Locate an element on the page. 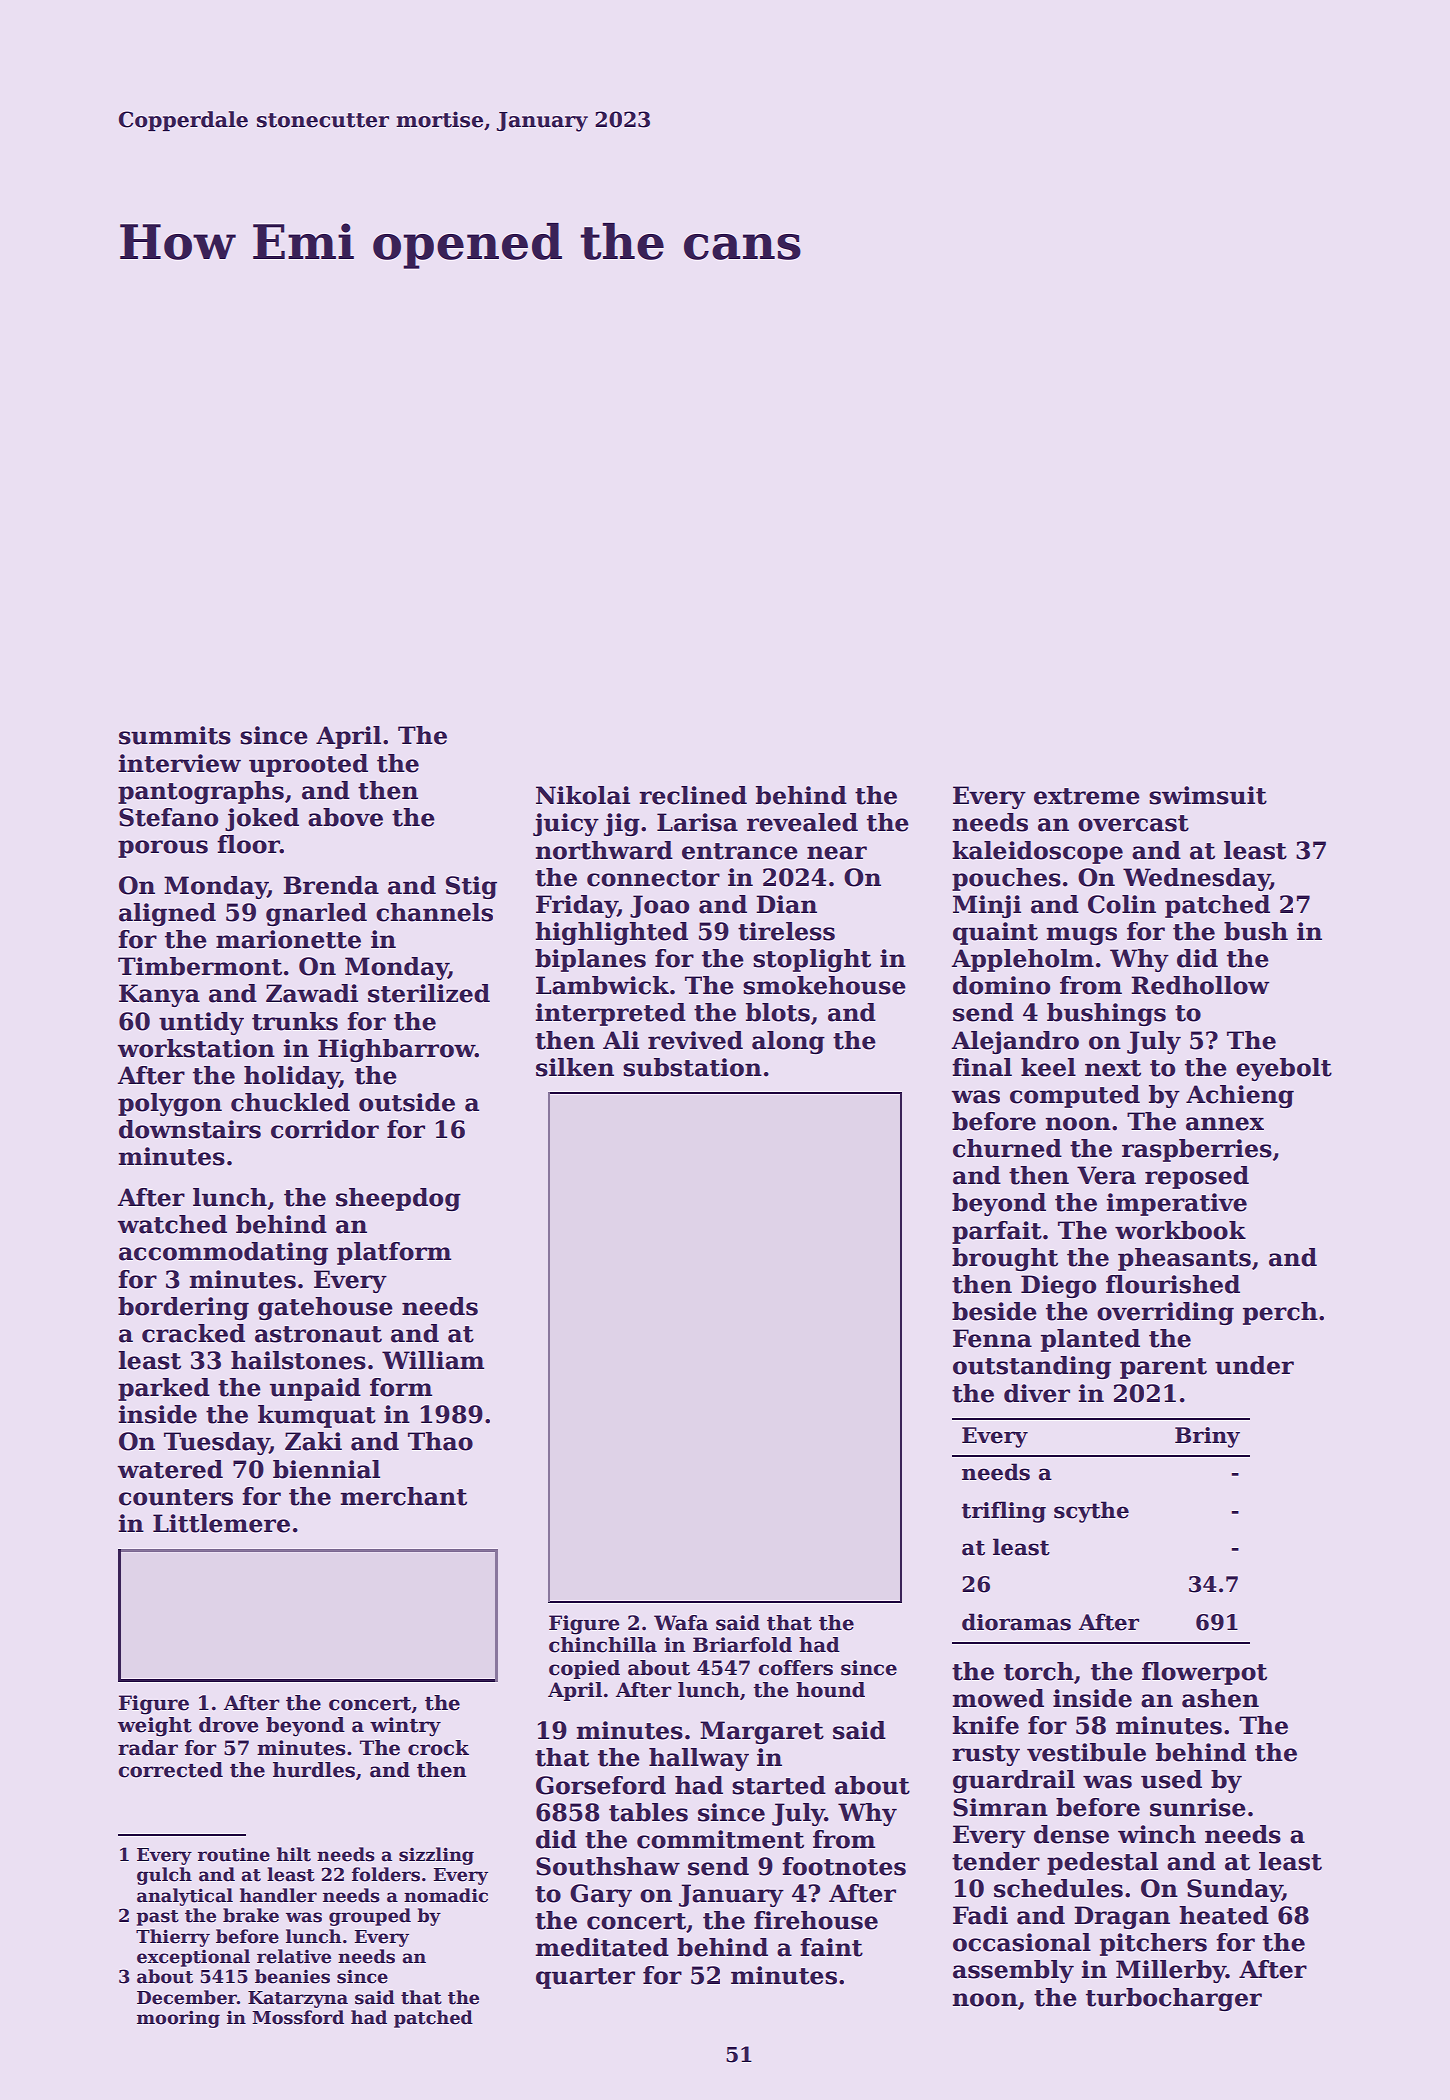 This document has width=1450, height=2100. tables is located at coordinates (648, 1812).
